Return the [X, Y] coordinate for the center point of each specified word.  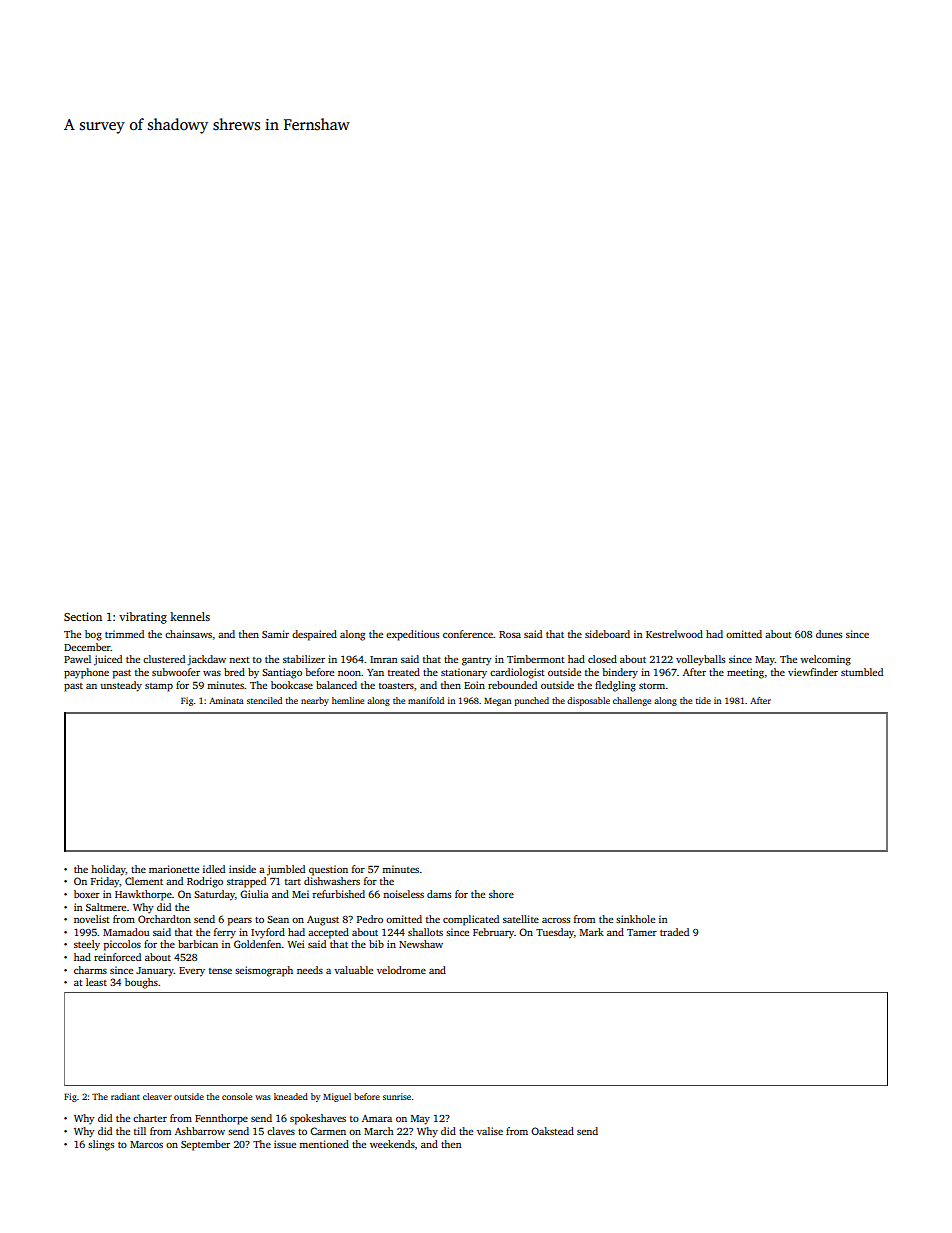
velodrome [401, 970]
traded [674, 932]
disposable [588, 701]
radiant [125, 1096]
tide [703, 700]
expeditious [412, 635]
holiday [108, 870]
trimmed [124, 634]
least [96, 982]
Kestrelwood [674, 634]
